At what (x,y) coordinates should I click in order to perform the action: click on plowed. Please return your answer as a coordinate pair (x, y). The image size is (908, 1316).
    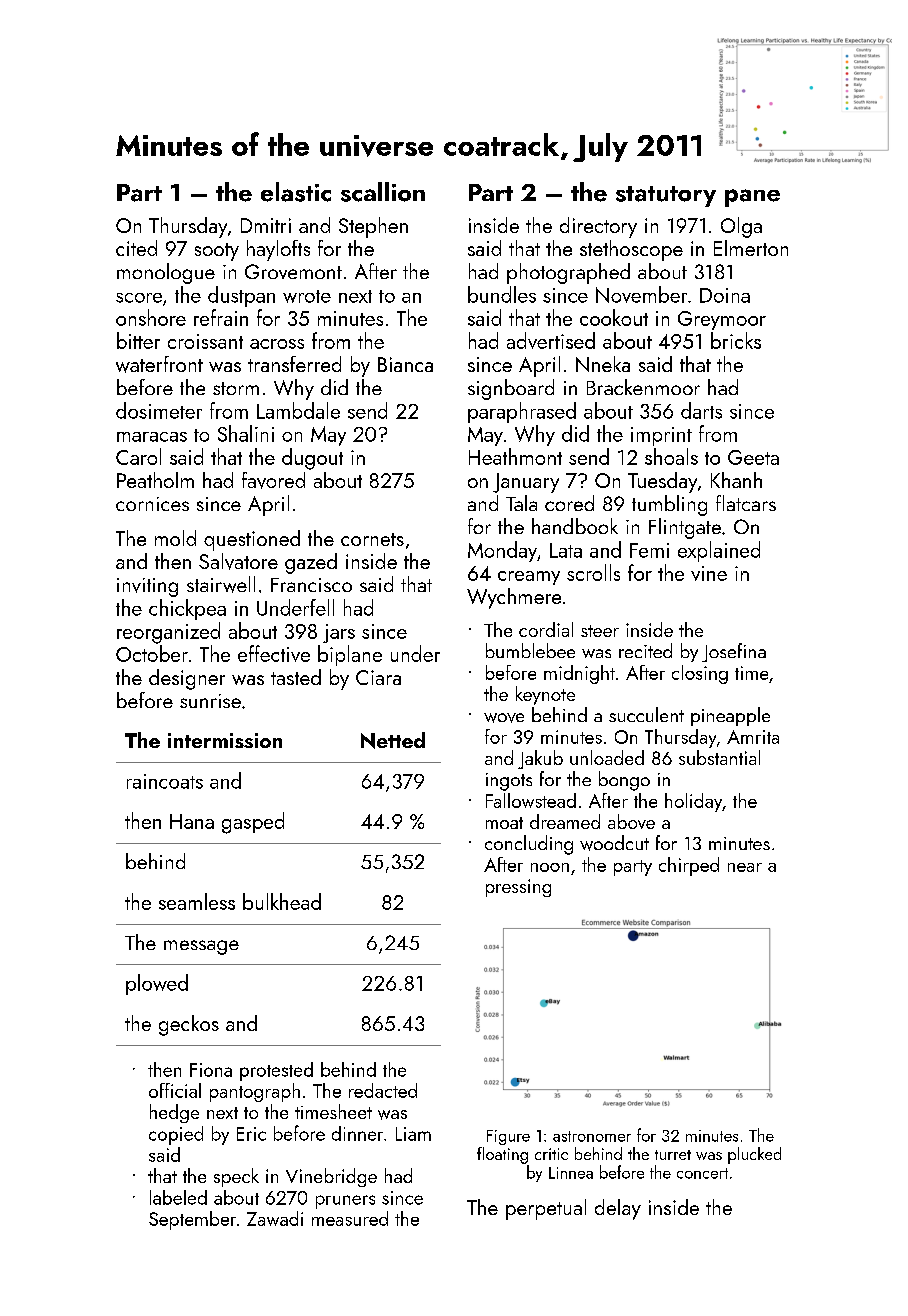
    Looking at the image, I should click on (157, 984).
